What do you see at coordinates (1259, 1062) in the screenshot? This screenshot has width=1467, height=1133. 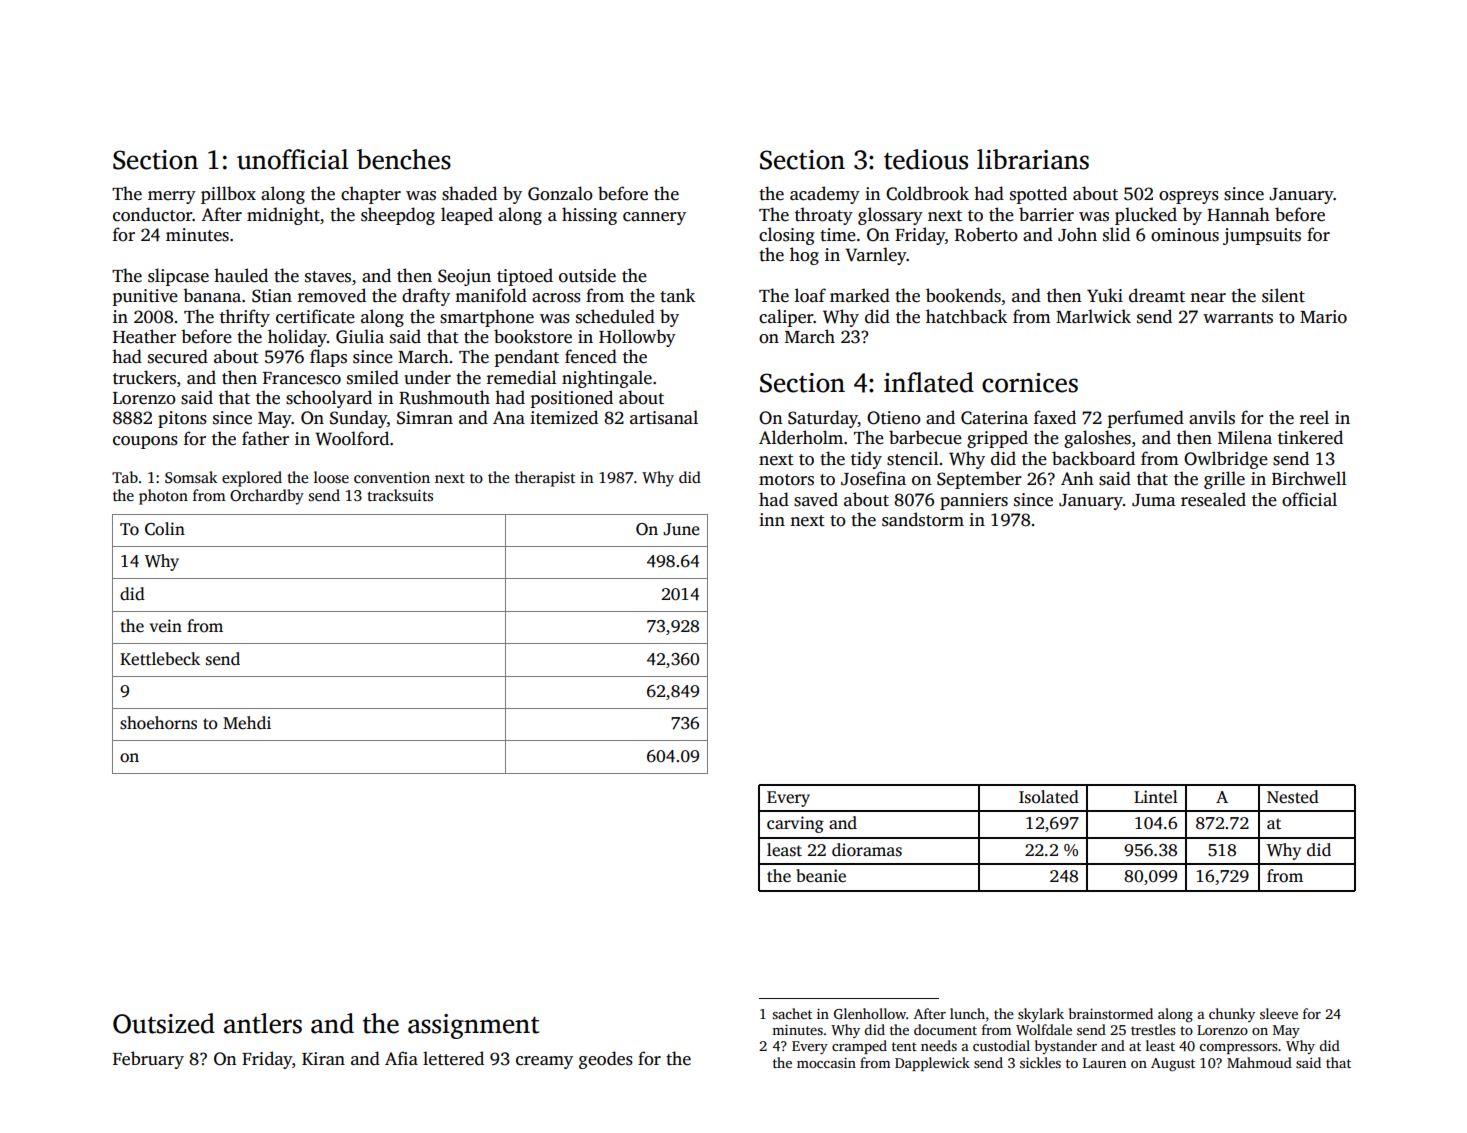 I see `Mahmoud` at bounding box center [1259, 1062].
